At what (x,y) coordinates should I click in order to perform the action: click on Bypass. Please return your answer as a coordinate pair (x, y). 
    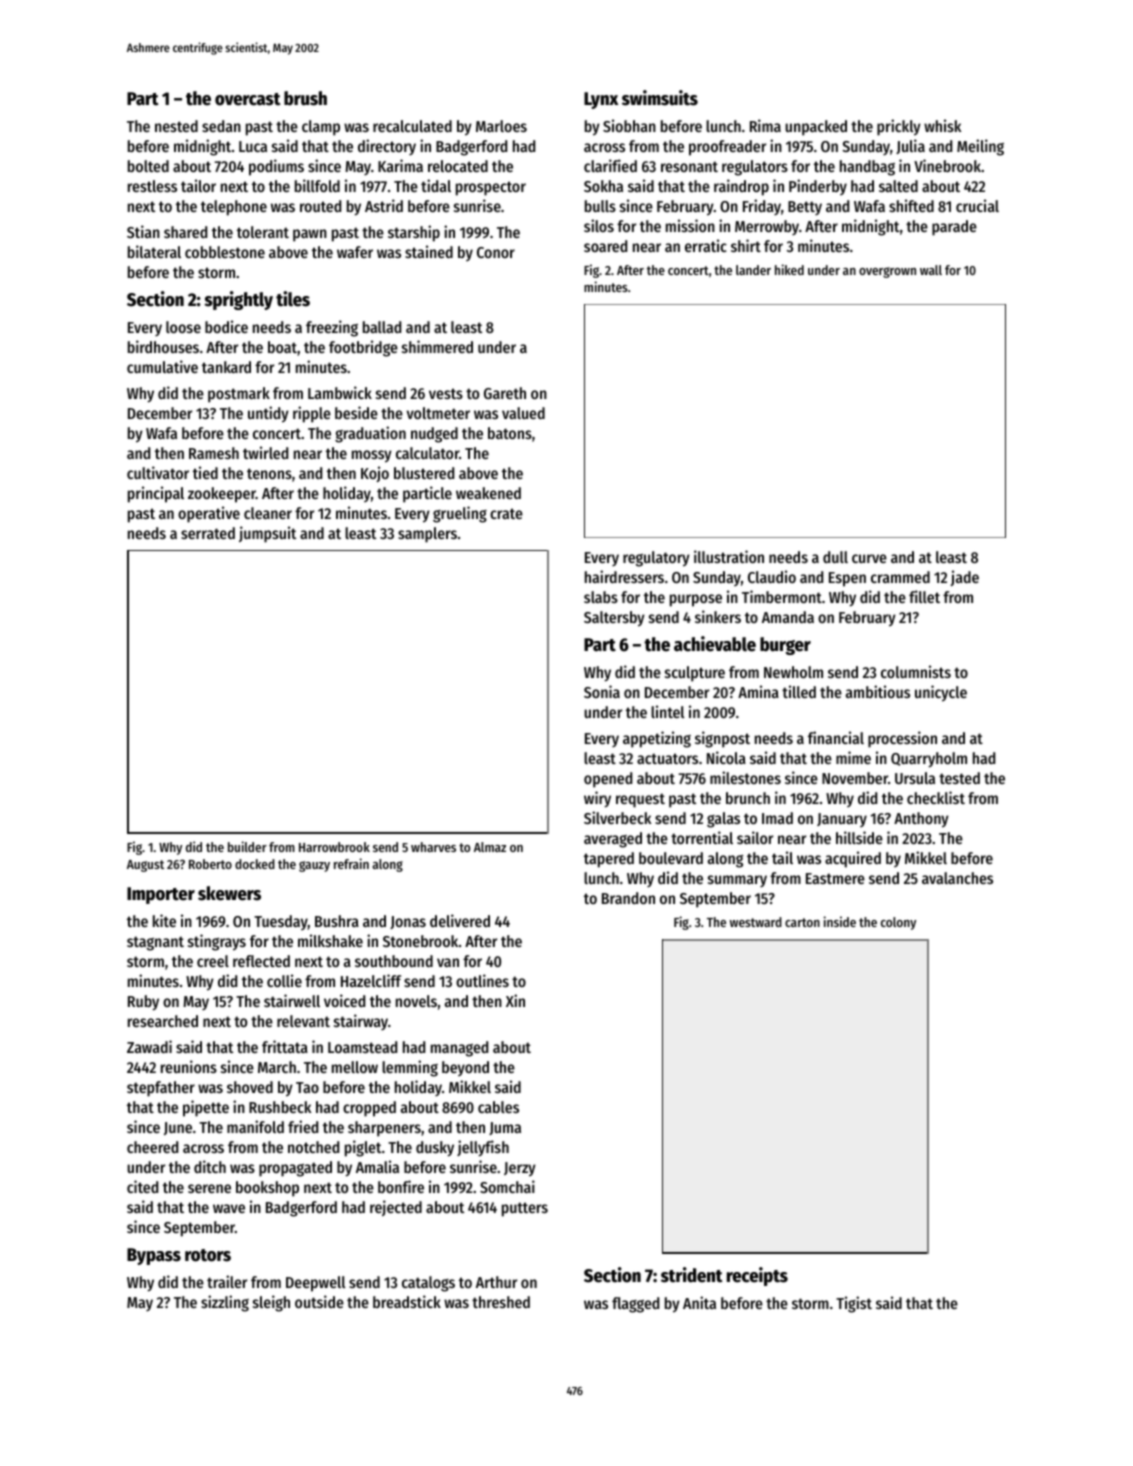
    Looking at the image, I should click on (154, 1256).
